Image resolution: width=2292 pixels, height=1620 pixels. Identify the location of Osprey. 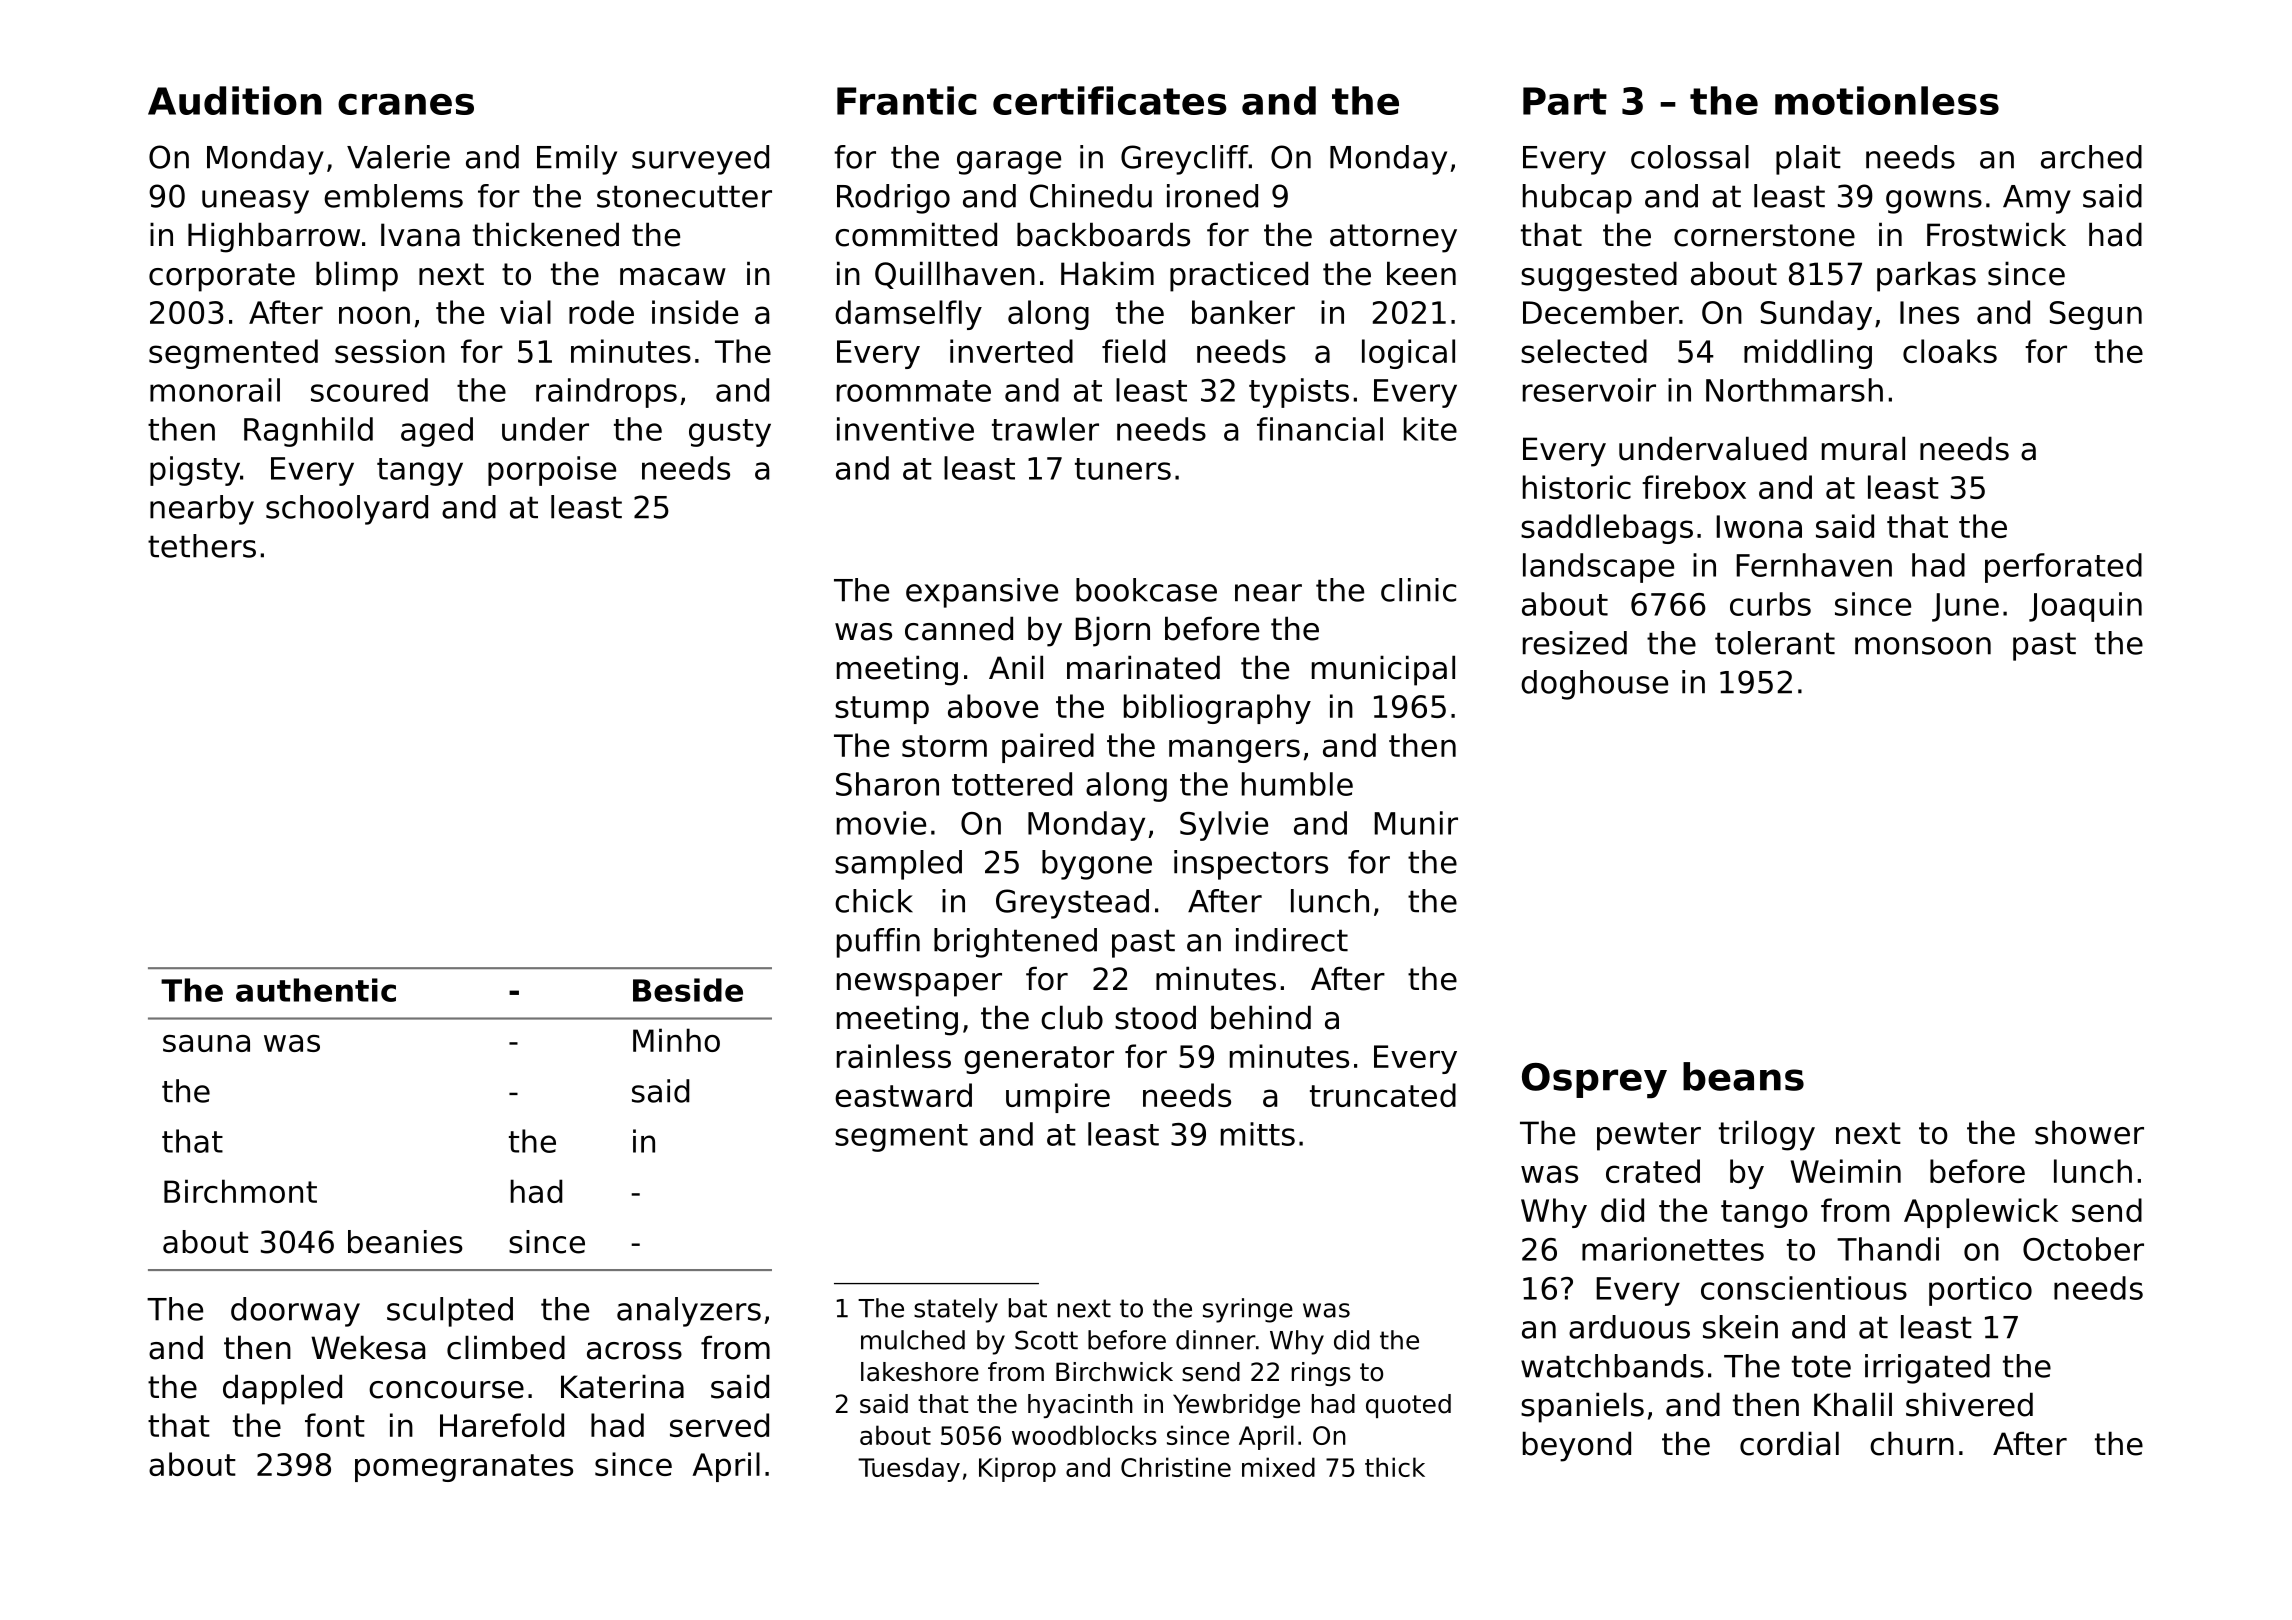
(1594, 1080).
